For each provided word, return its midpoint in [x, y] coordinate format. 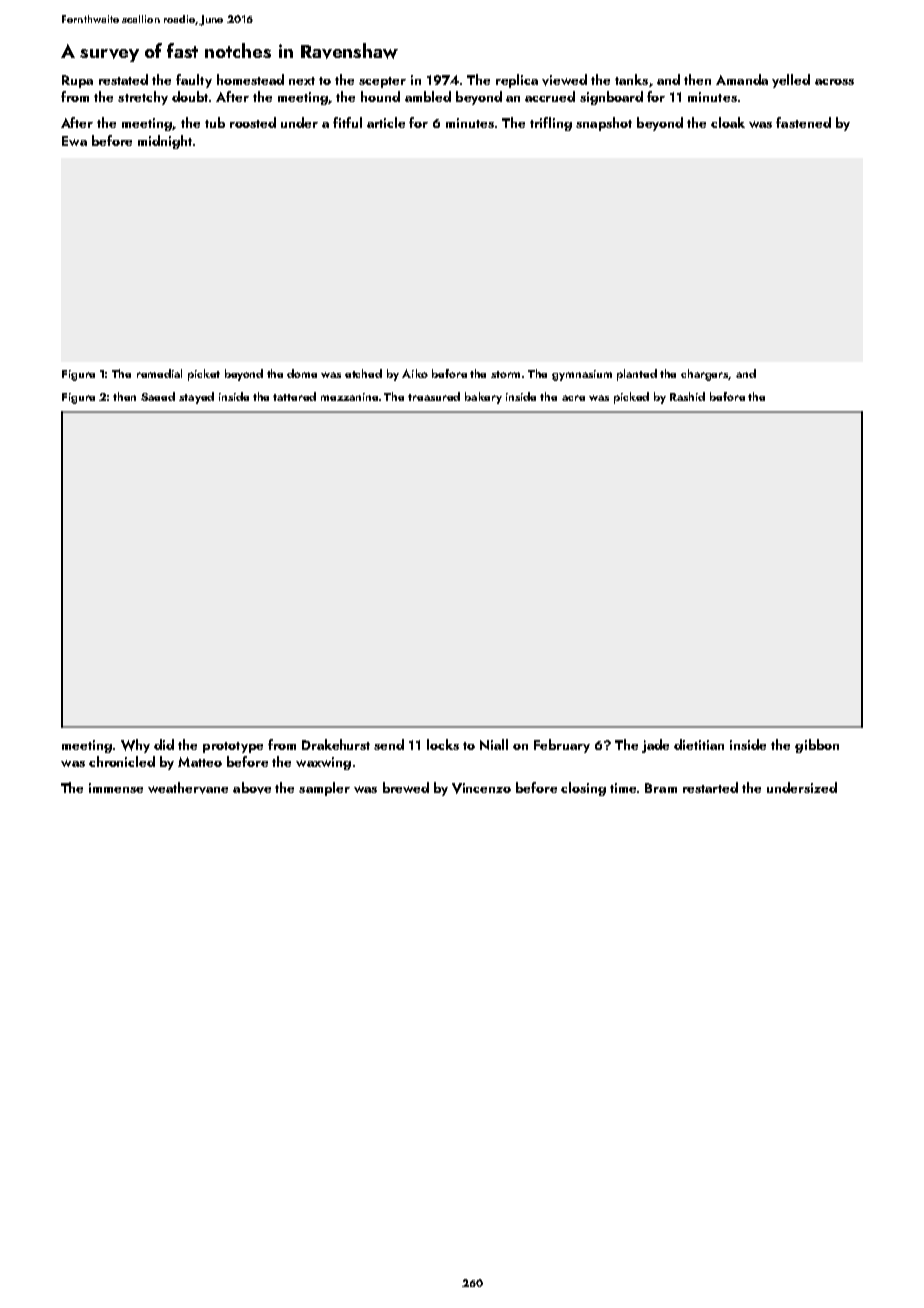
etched [363, 373]
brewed [406, 787]
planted [637, 375]
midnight [165, 142]
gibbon [817, 746]
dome [302, 373]
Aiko [415, 373]
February [562, 746]
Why [135, 746]
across [834, 82]
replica [517, 81]
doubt [190, 96]
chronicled [122, 761]
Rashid [687, 396]
